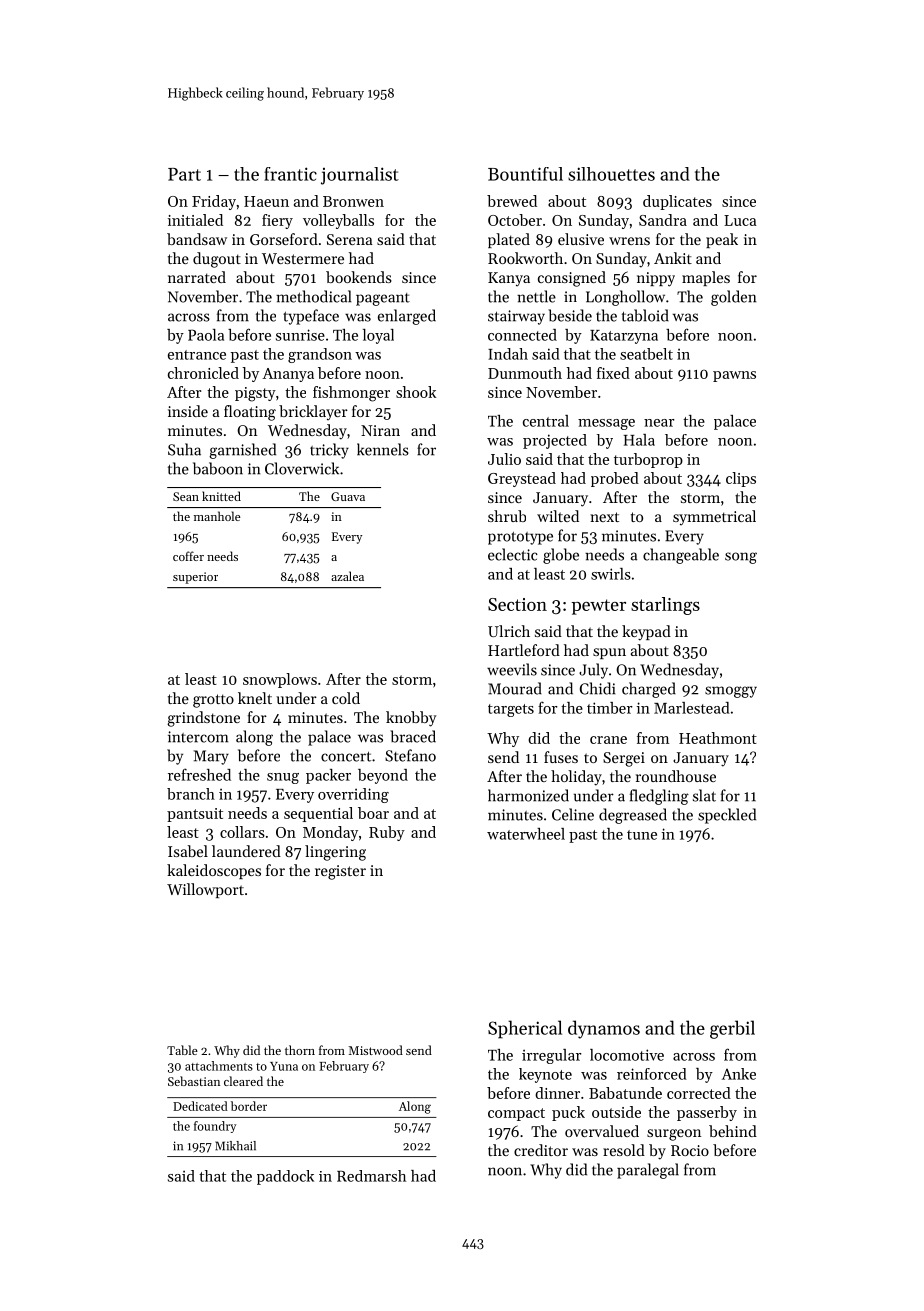 The width and height of the document is (924, 1311). What do you see at coordinates (642, 835) in the document?
I see `tune` at bounding box center [642, 835].
